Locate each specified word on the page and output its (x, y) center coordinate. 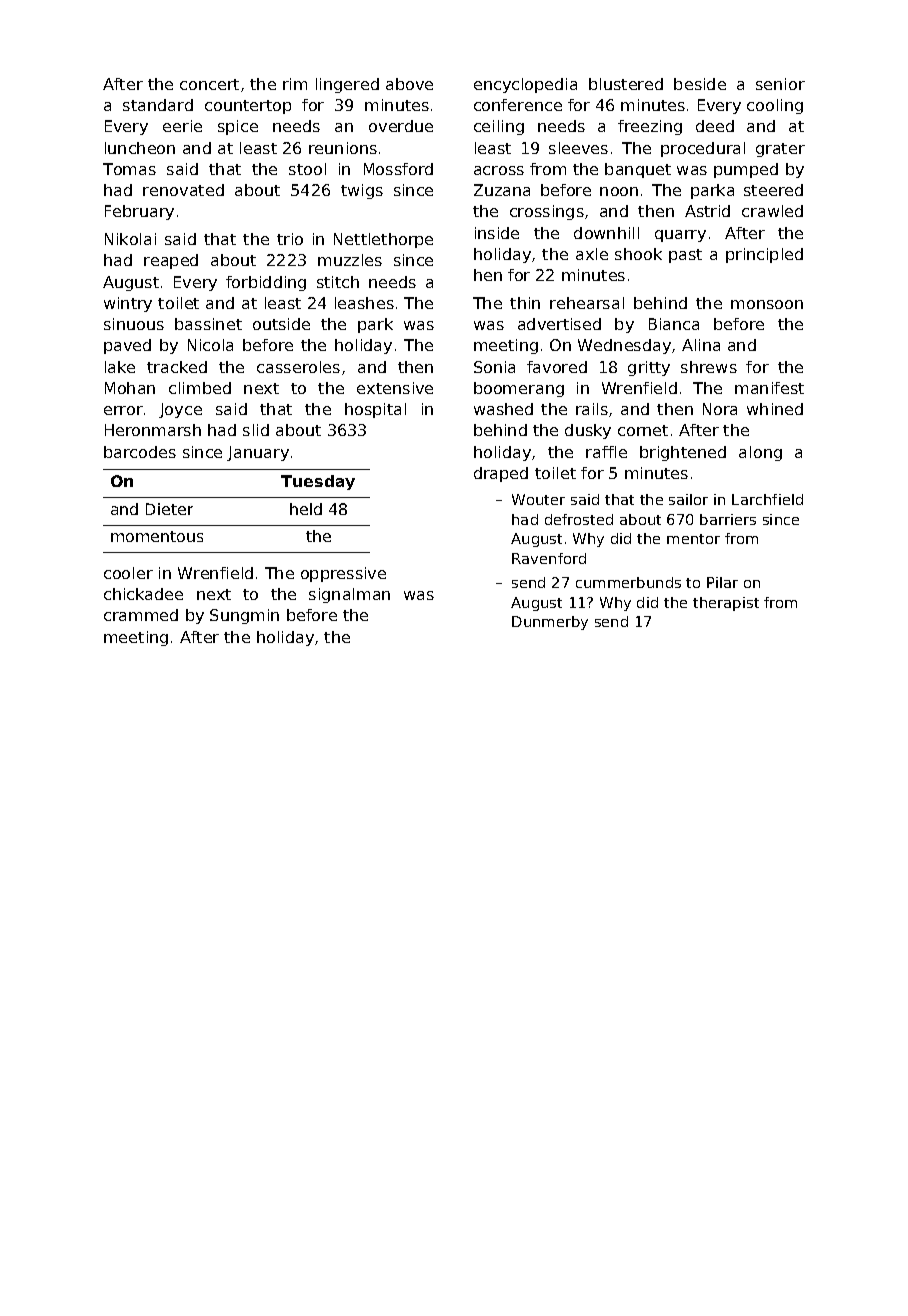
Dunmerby (550, 623)
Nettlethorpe (383, 240)
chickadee (143, 594)
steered (773, 190)
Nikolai (130, 239)
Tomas (129, 169)
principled (764, 255)
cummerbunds (628, 582)
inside (497, 233)
